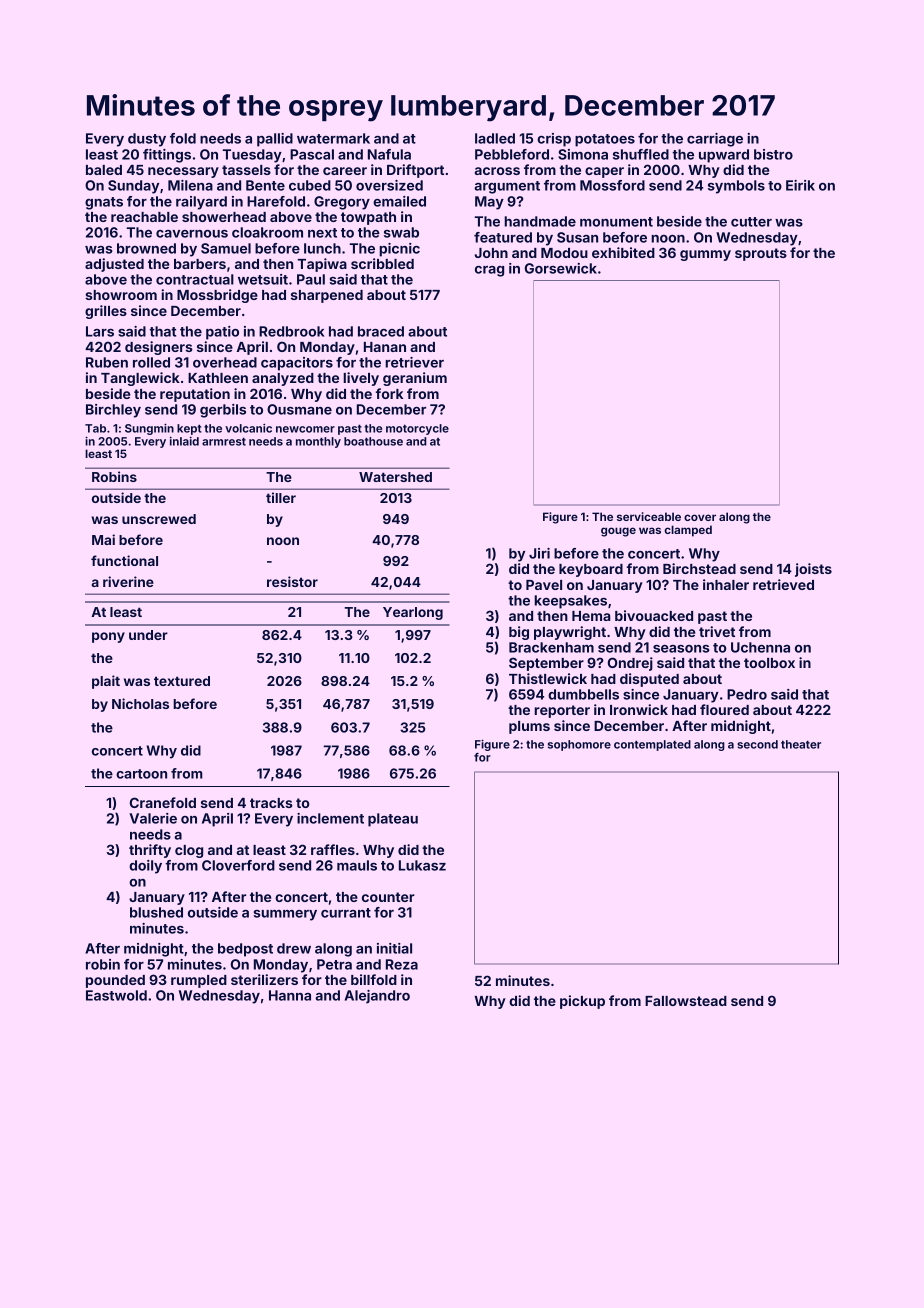  Describe the element at coordinates (264, 979) in the screenshot. I see `sterilizers` at that location.
